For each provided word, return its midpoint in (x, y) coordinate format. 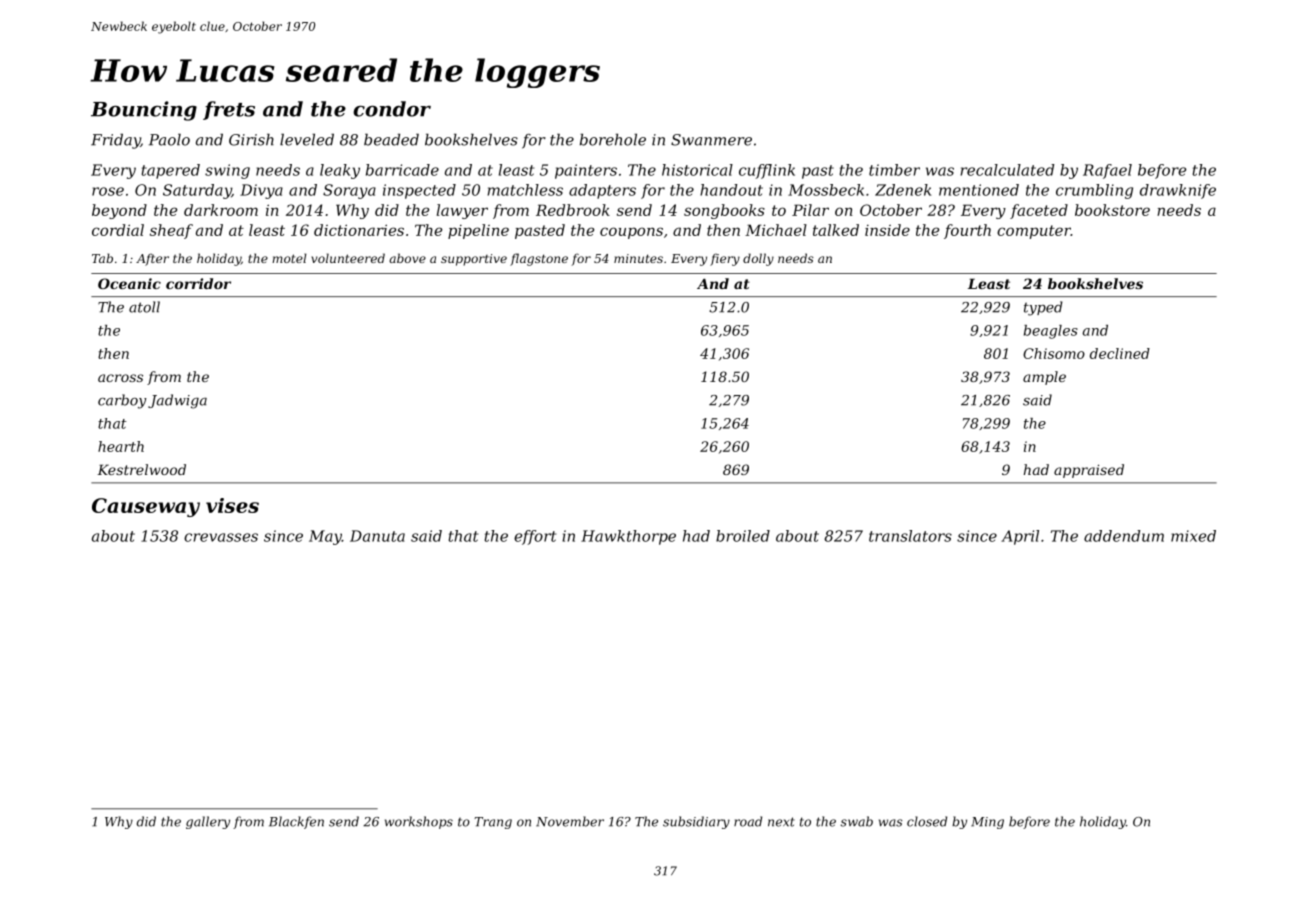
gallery (208, 822)
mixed (1193, 536)
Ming (987, 823)
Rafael (1107, 171)
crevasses (221, 537)
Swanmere (711, 140)
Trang (493, 823)
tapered (171, 171)
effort (535, 537)
